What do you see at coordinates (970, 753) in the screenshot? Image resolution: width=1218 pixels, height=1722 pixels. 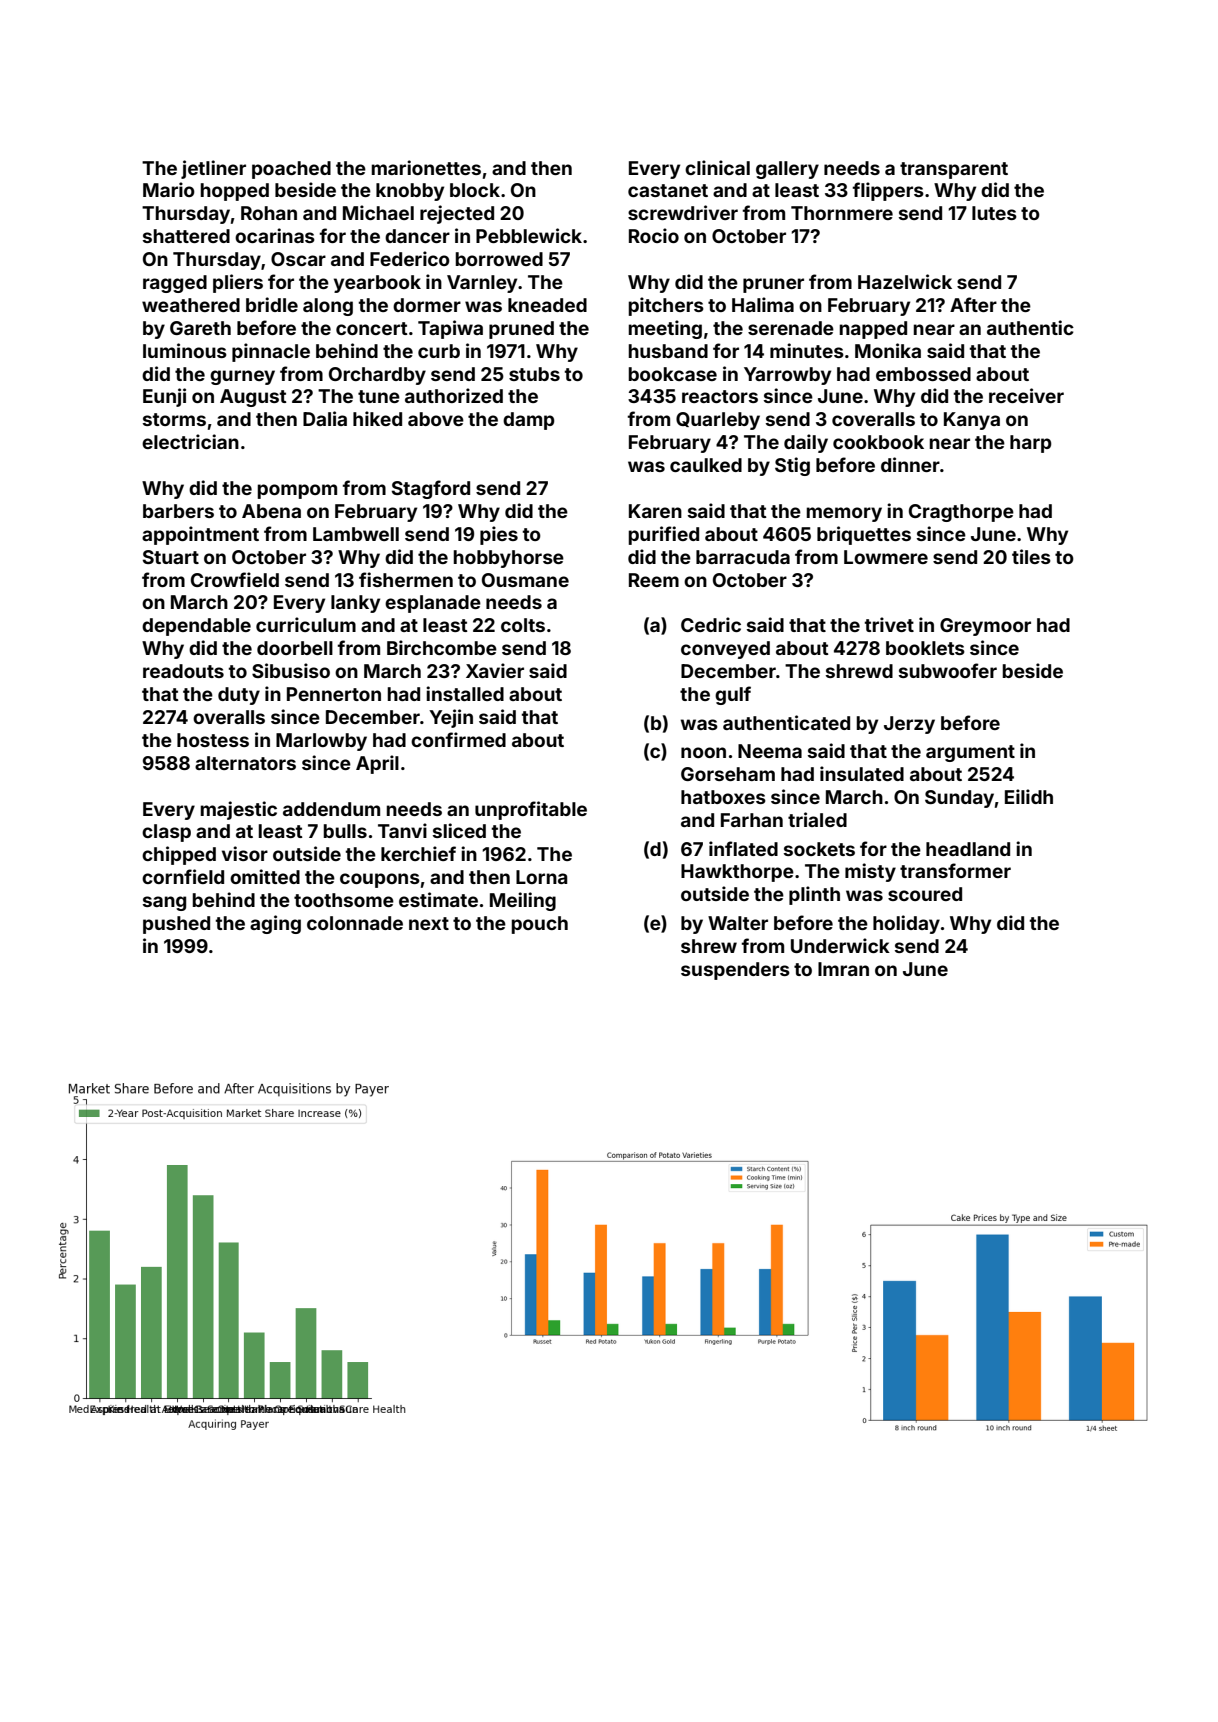 I see `argument` at bounding box center [970, 753].
